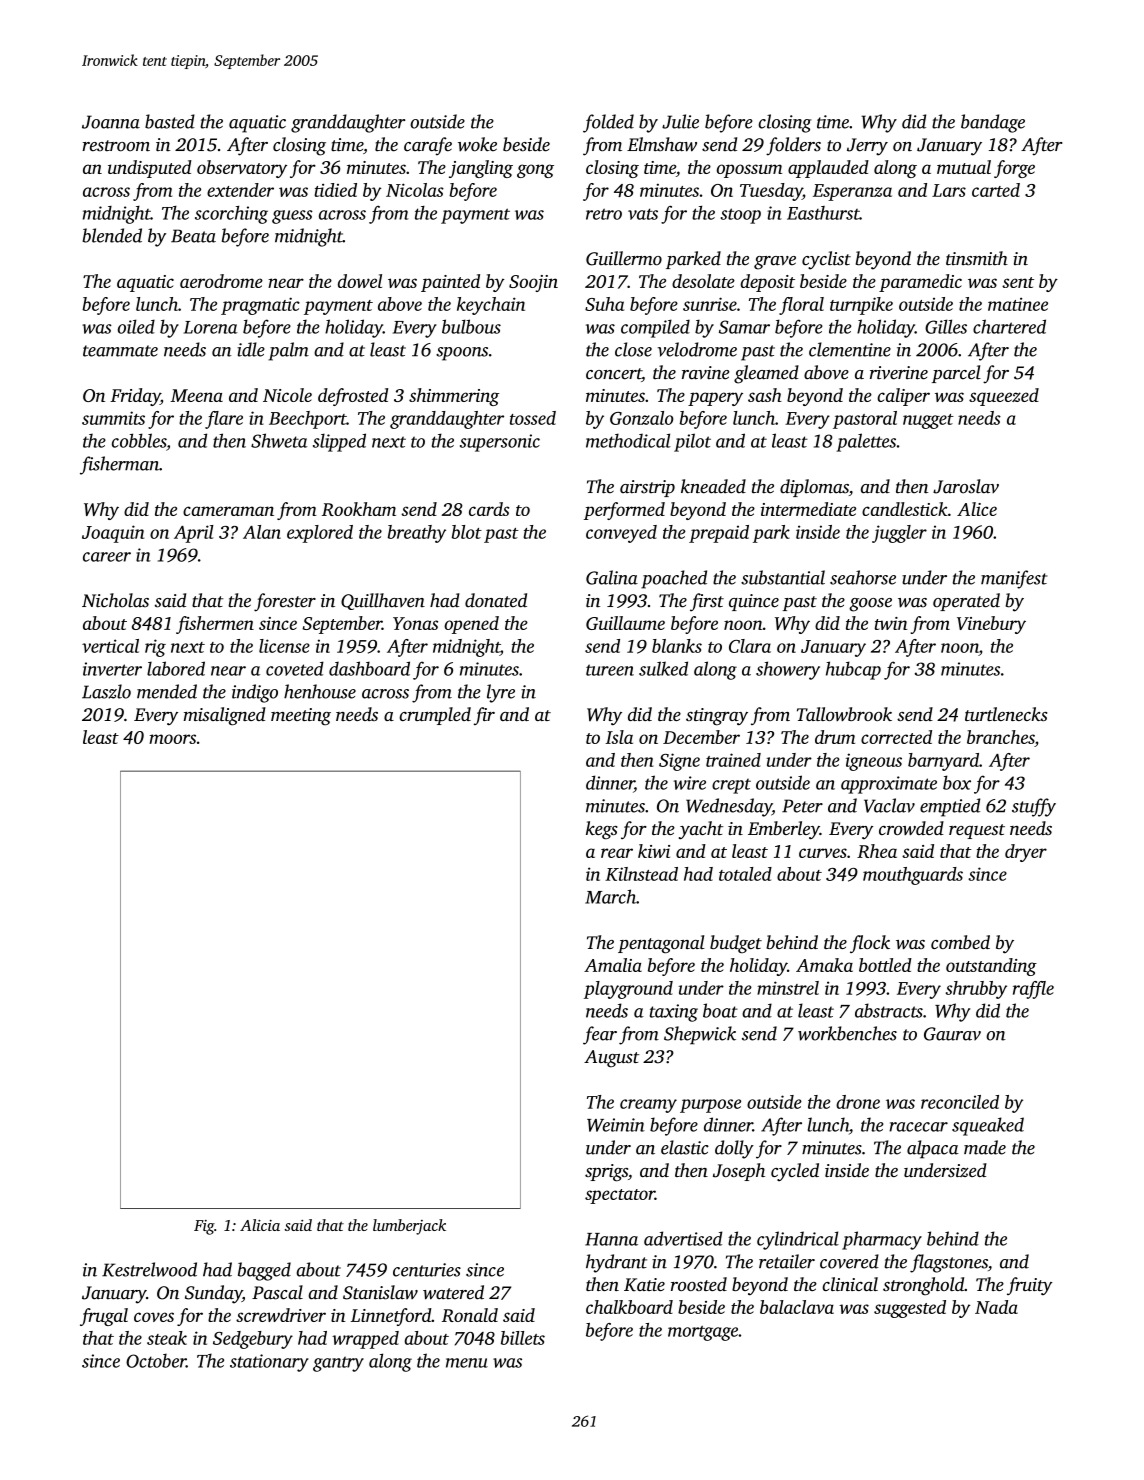  Describe the element at coordinates (1030, 1286) in the screenshot. I see `fruity` at that location.
